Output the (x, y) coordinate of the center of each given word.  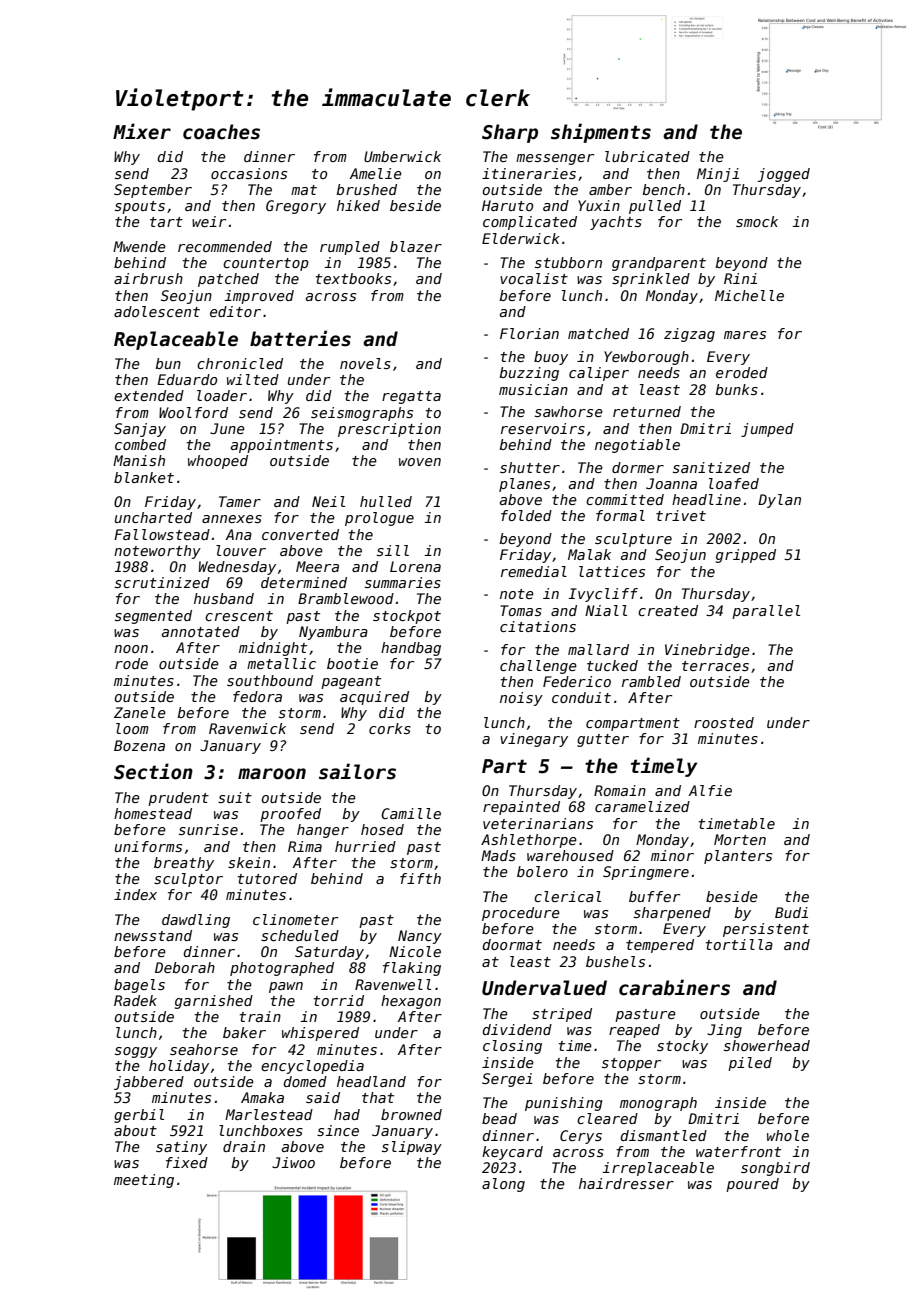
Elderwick (521, 238)
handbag (411, 649)
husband (224, 598)
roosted (724, 722)
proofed (290, 815)
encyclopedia (312, 1067)
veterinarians (538, 823)
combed (140, 444)
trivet (681, 515)
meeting (144, 1181)
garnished (214, 1002)
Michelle (749, 295)
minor (672, 855)
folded (526, 515)
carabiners (674, 987)
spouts (140, 207)
